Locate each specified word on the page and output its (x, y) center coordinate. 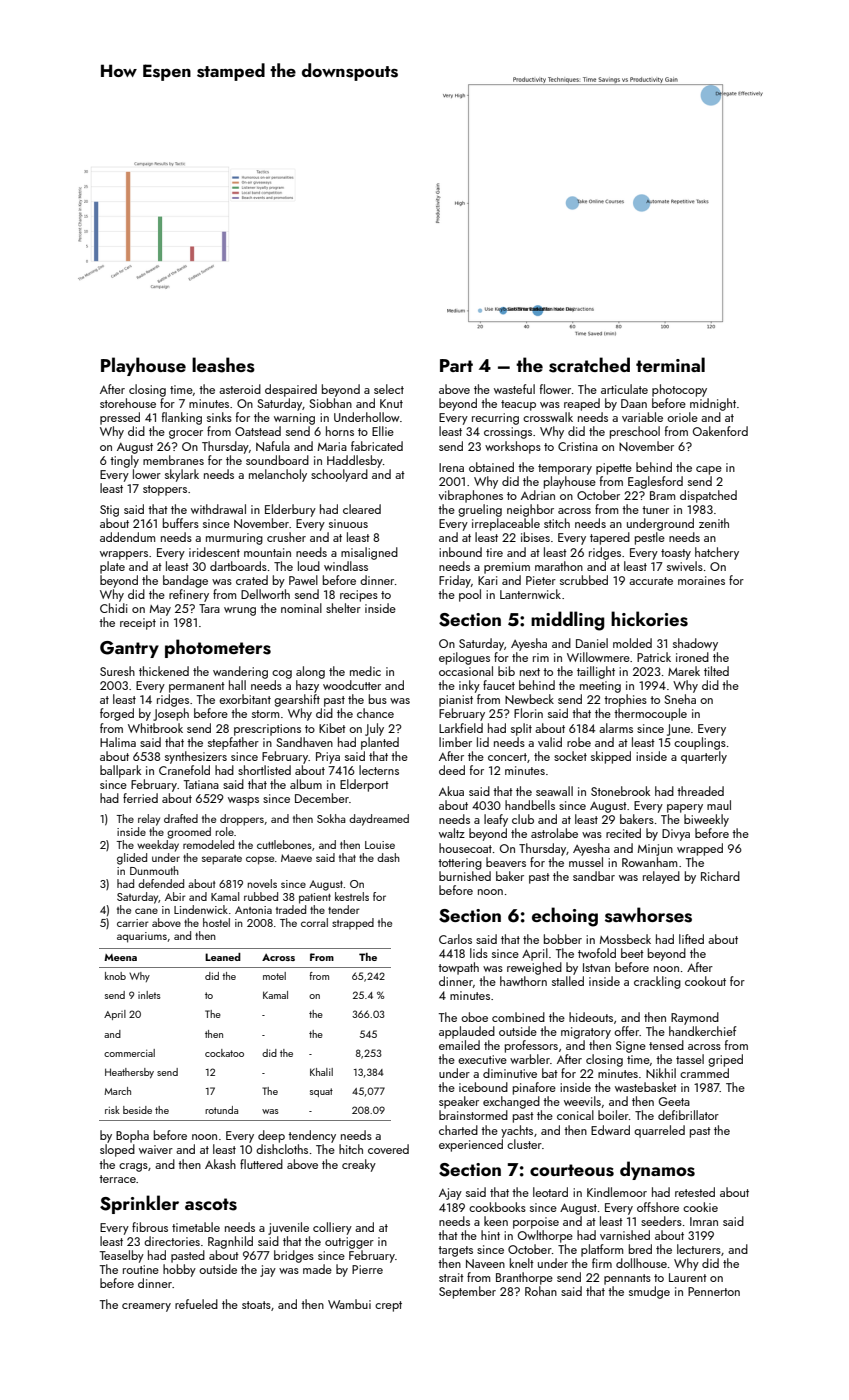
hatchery (717, 553)
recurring (495, 419)
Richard (720, 876)
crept (388, 1306)
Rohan (541, 1291)
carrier (133, 923)
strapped (353, 924)
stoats (256, 1305)
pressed (120, 418)
